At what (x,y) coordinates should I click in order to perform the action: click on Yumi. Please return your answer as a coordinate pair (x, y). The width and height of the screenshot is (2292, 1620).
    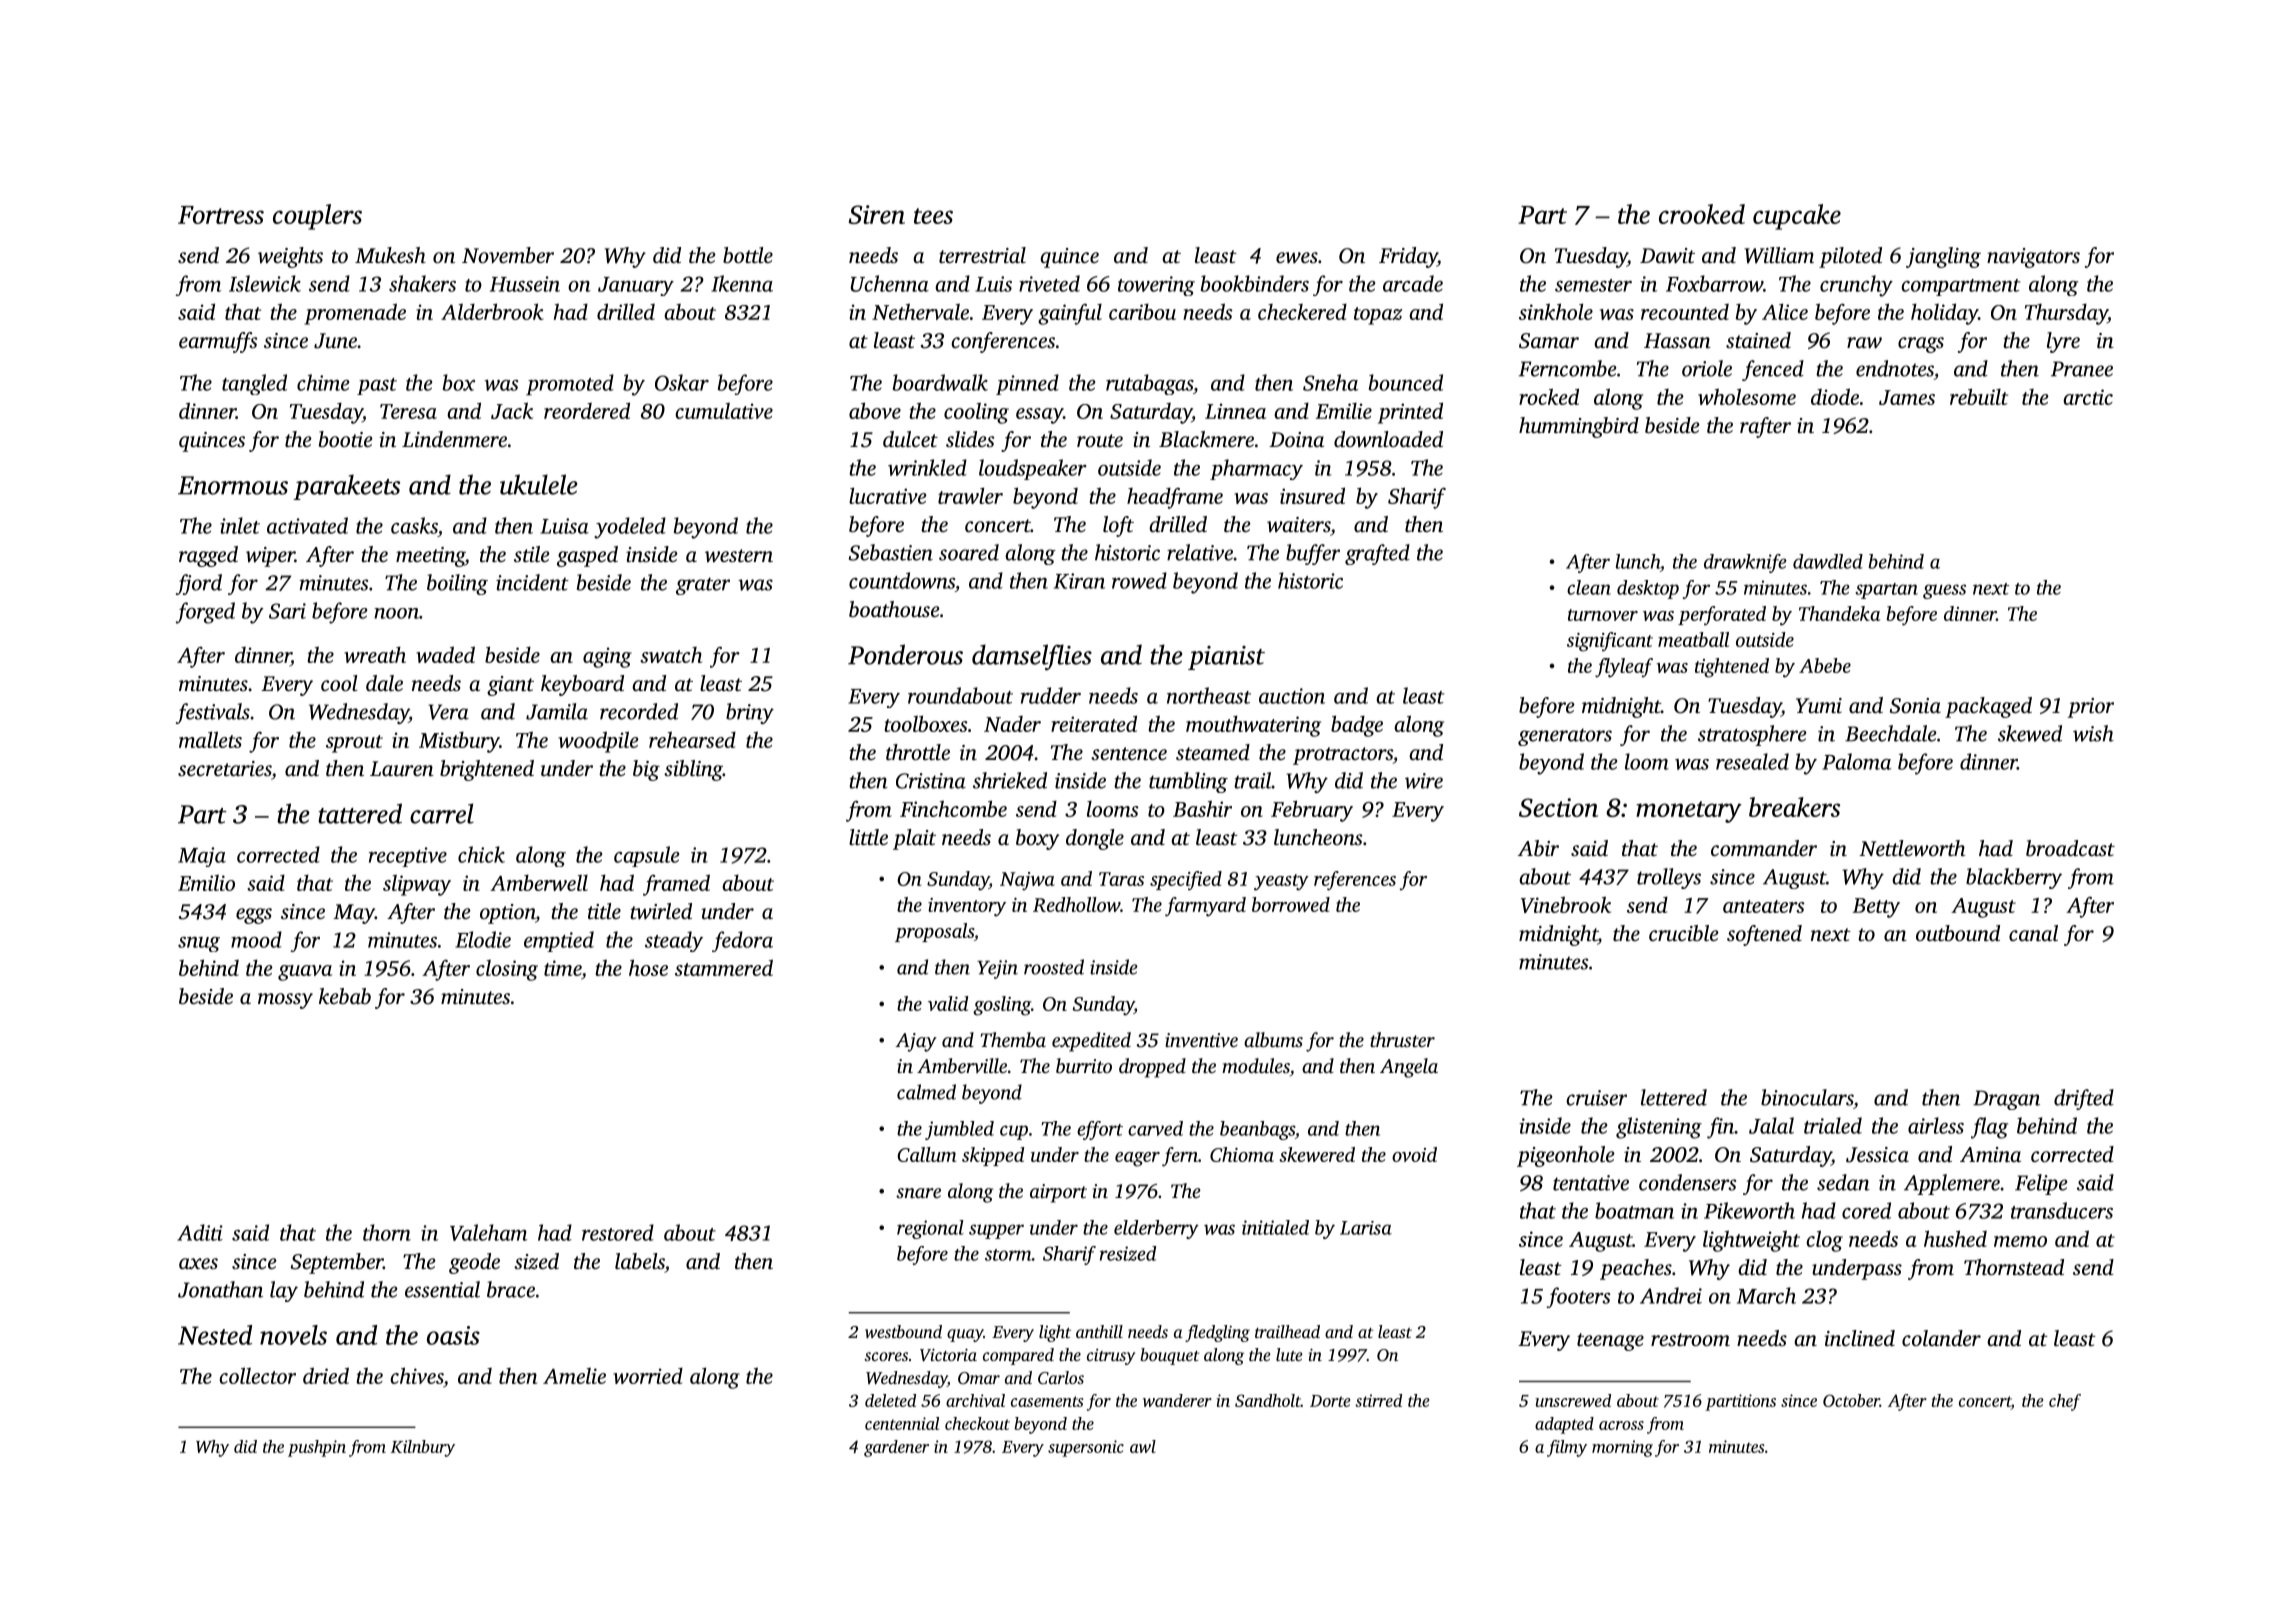
    Looking at the image, I should click on (1819, 705).
